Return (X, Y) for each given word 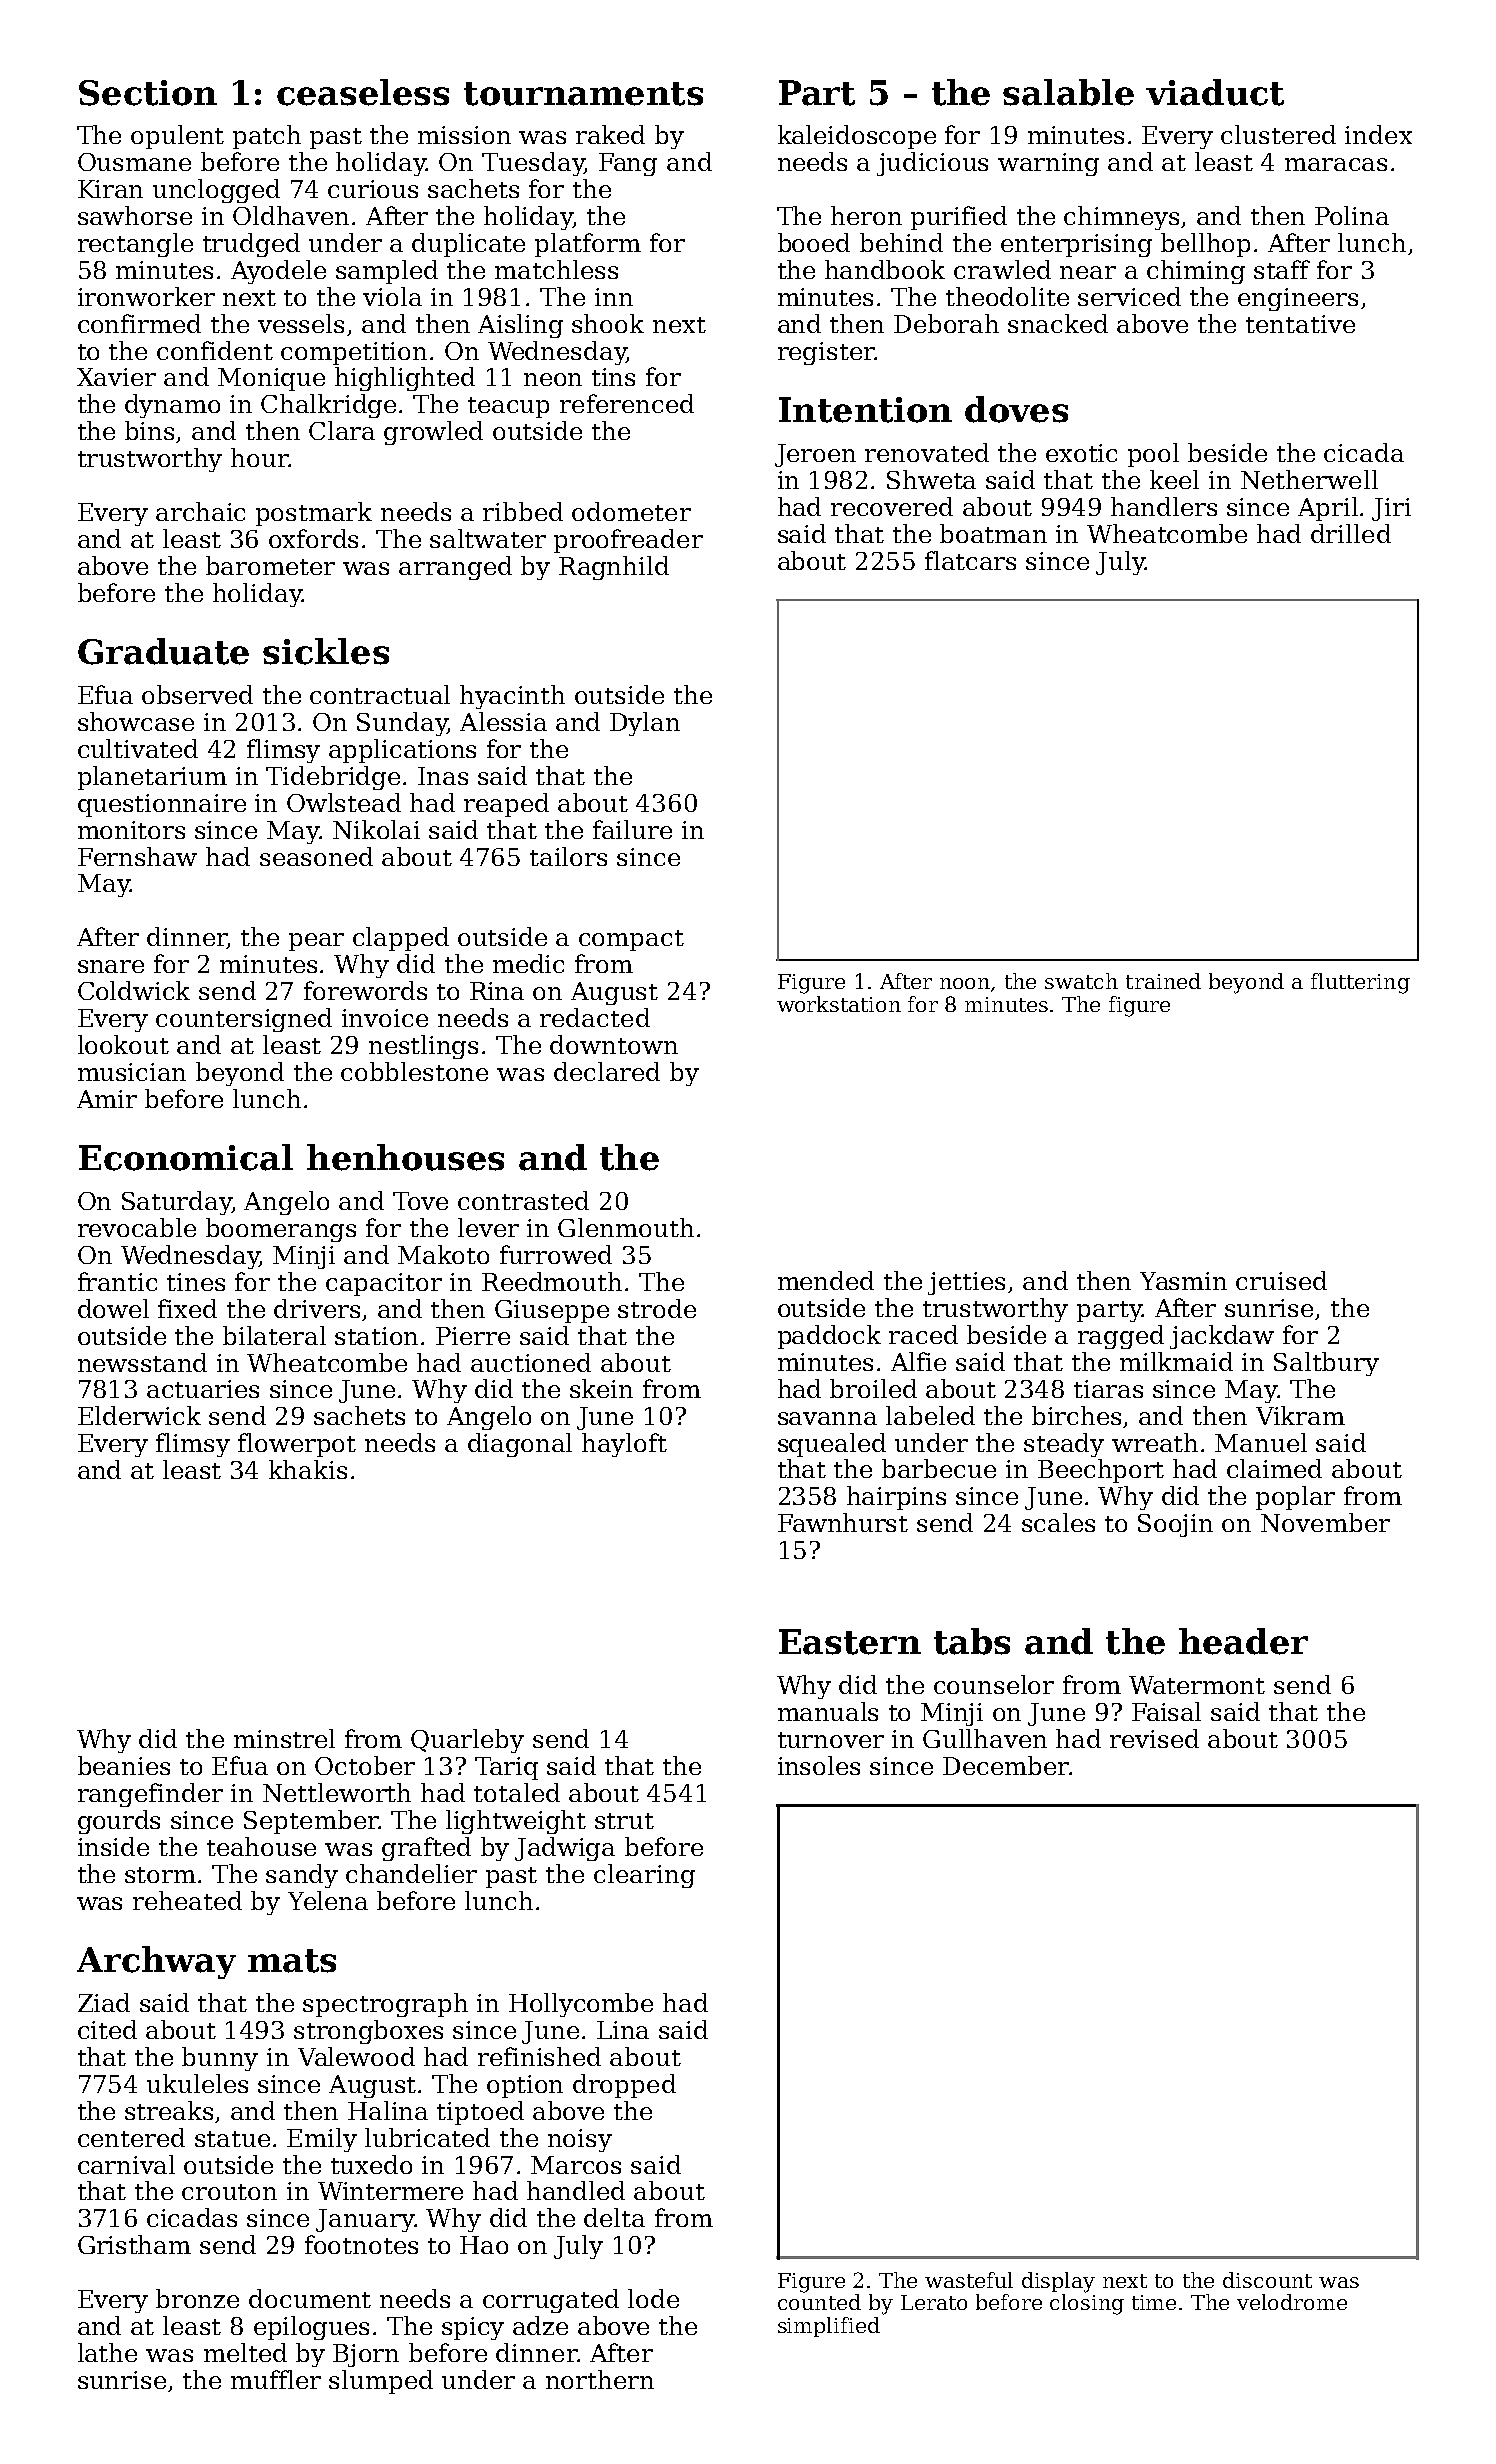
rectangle (135, 245)
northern (600, 2379)
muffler (276, 2379)
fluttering (1360, 983)
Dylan (645, 724)
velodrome (1292, 2302)
